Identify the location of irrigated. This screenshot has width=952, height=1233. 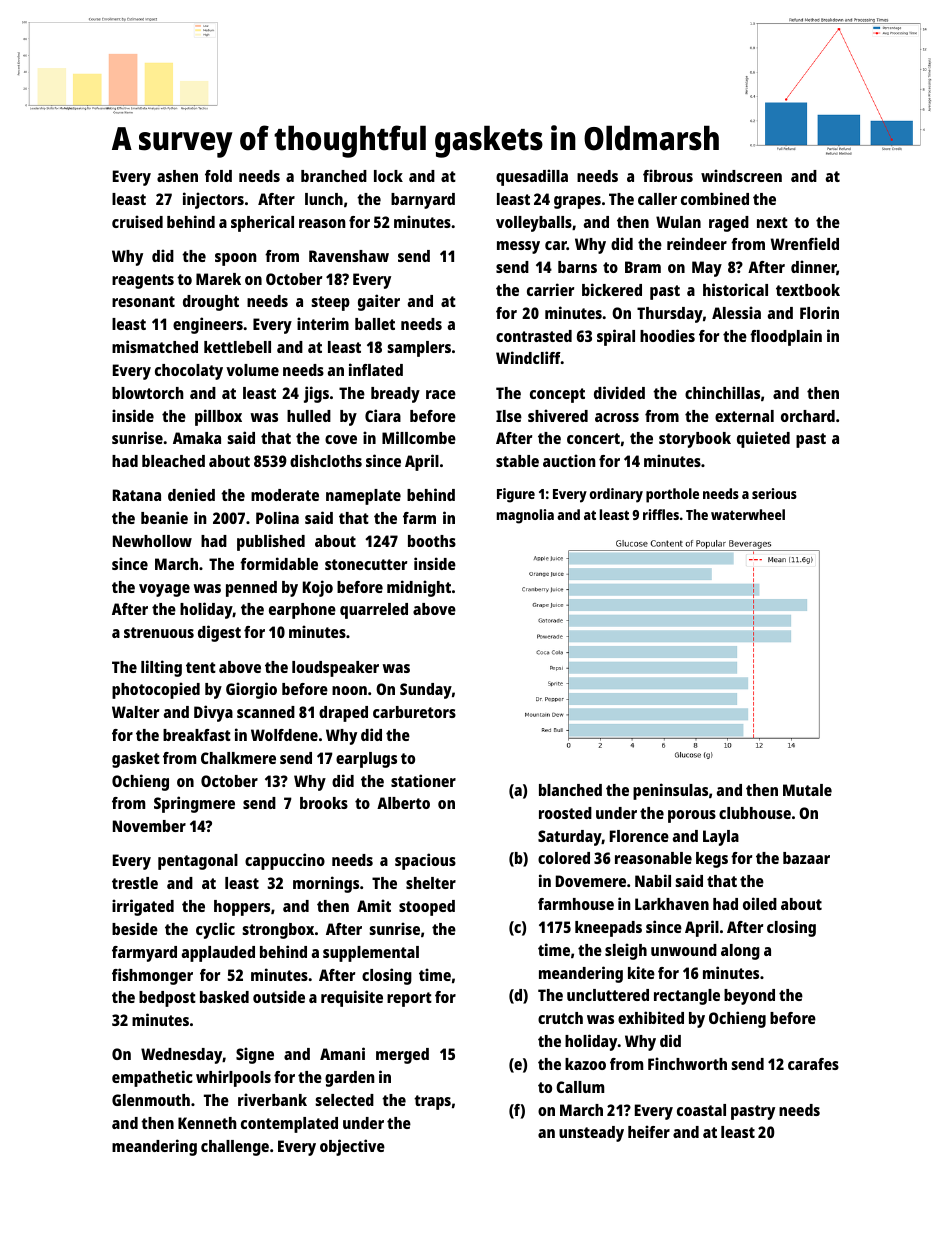
(143, 907).
